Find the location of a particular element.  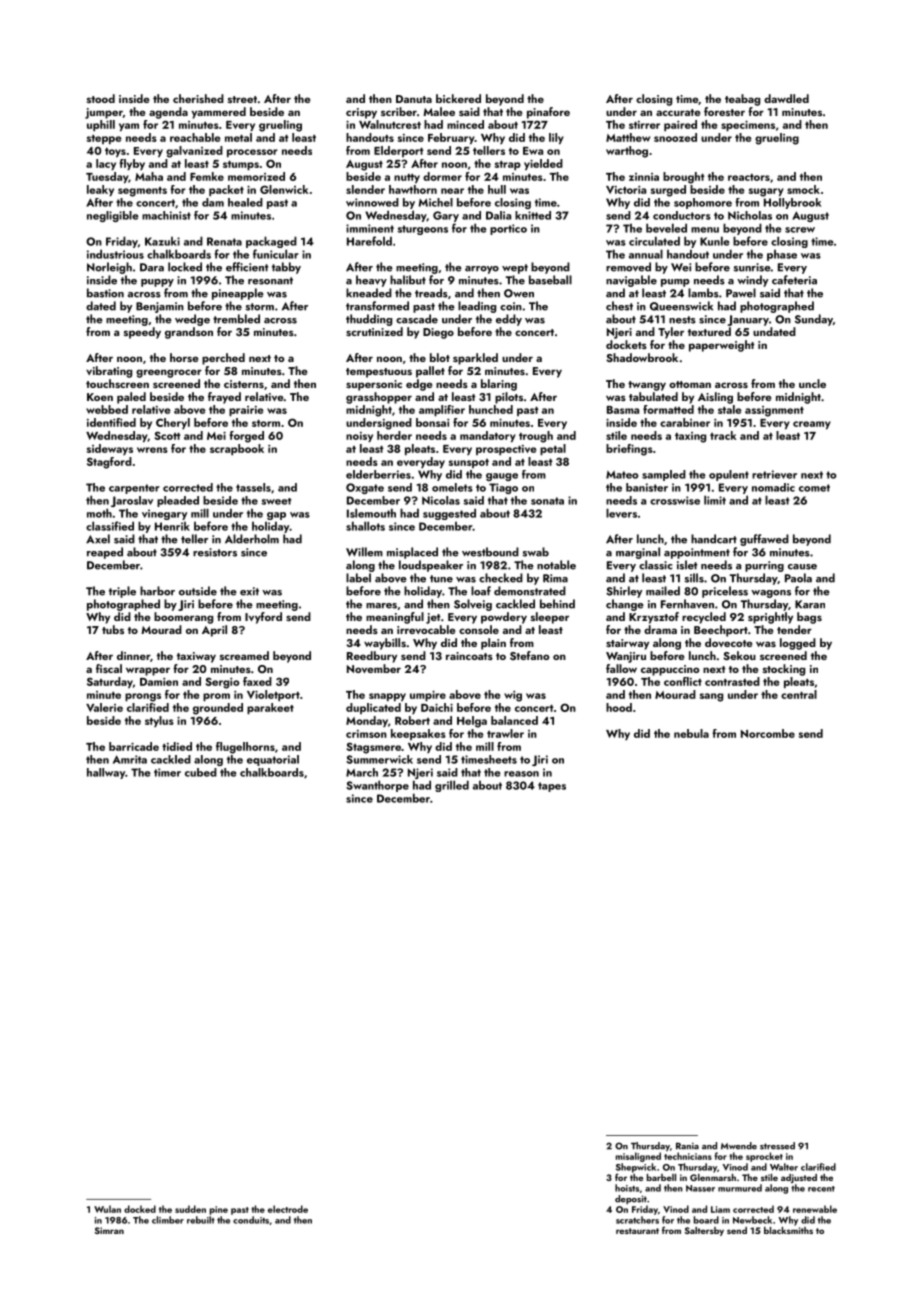

snoozed is located at coordinates (675, 137).
